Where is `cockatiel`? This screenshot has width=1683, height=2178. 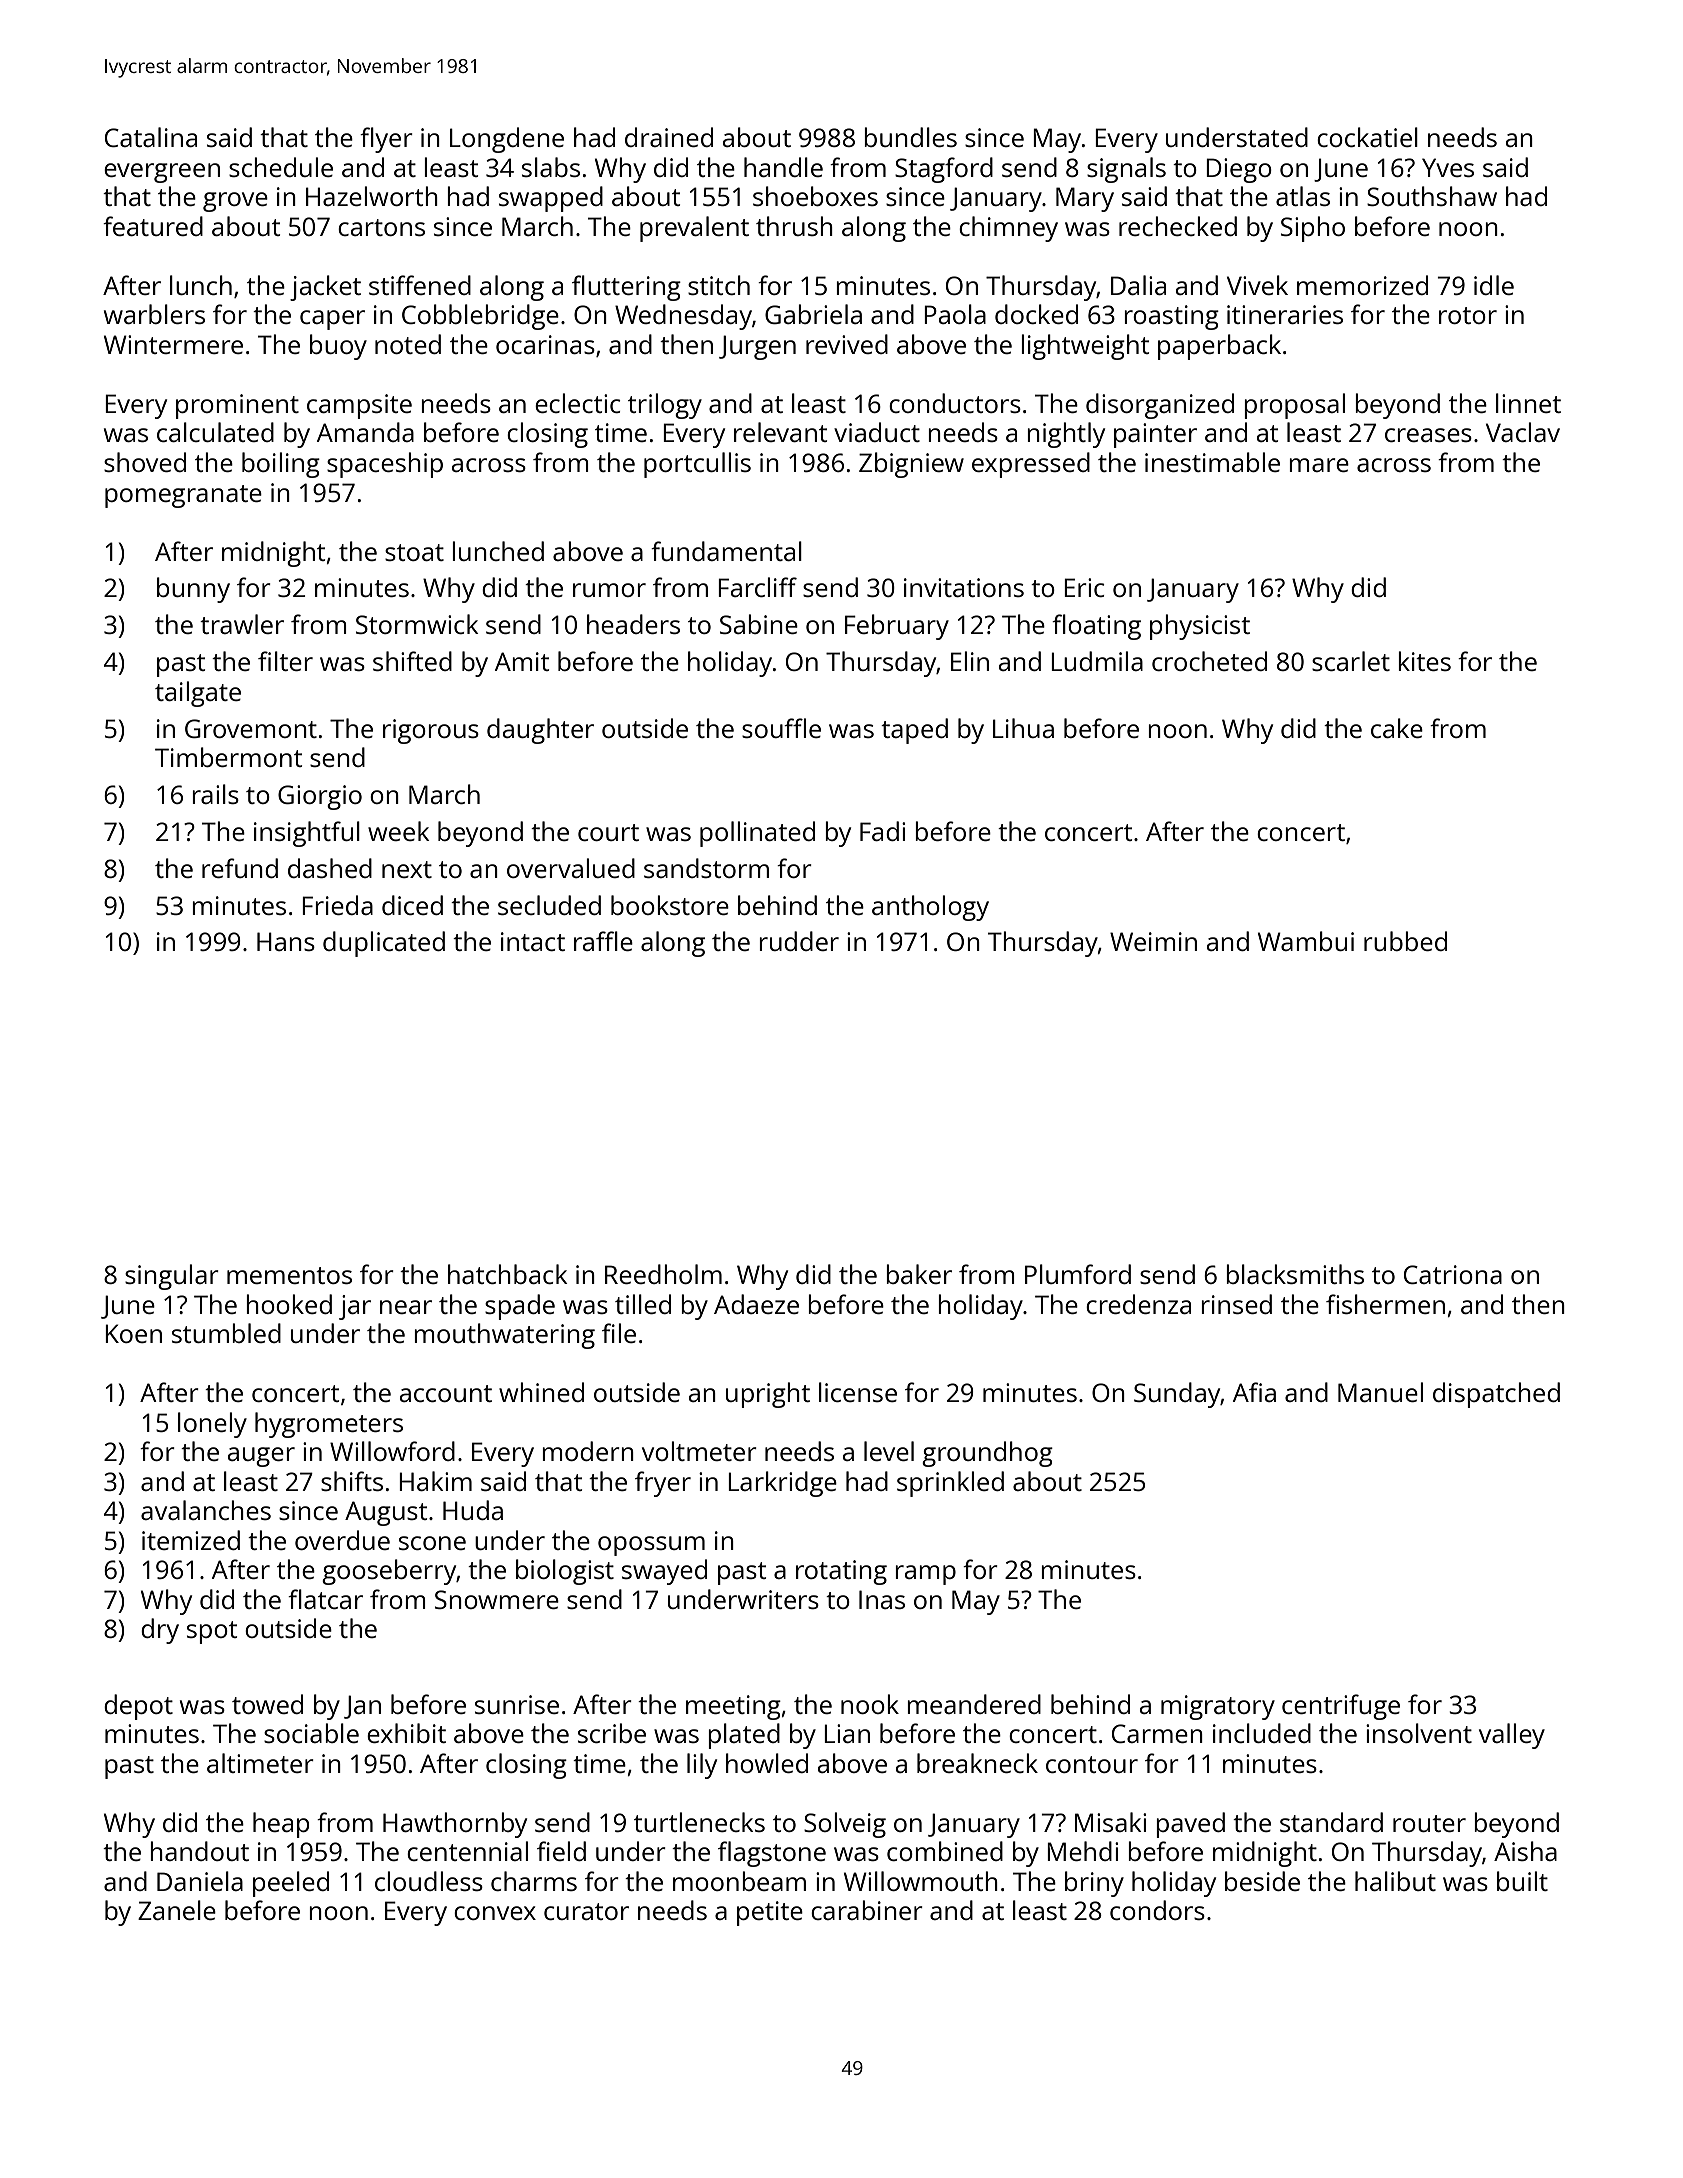
cockatiel is located at coordinates (1367, 137).
